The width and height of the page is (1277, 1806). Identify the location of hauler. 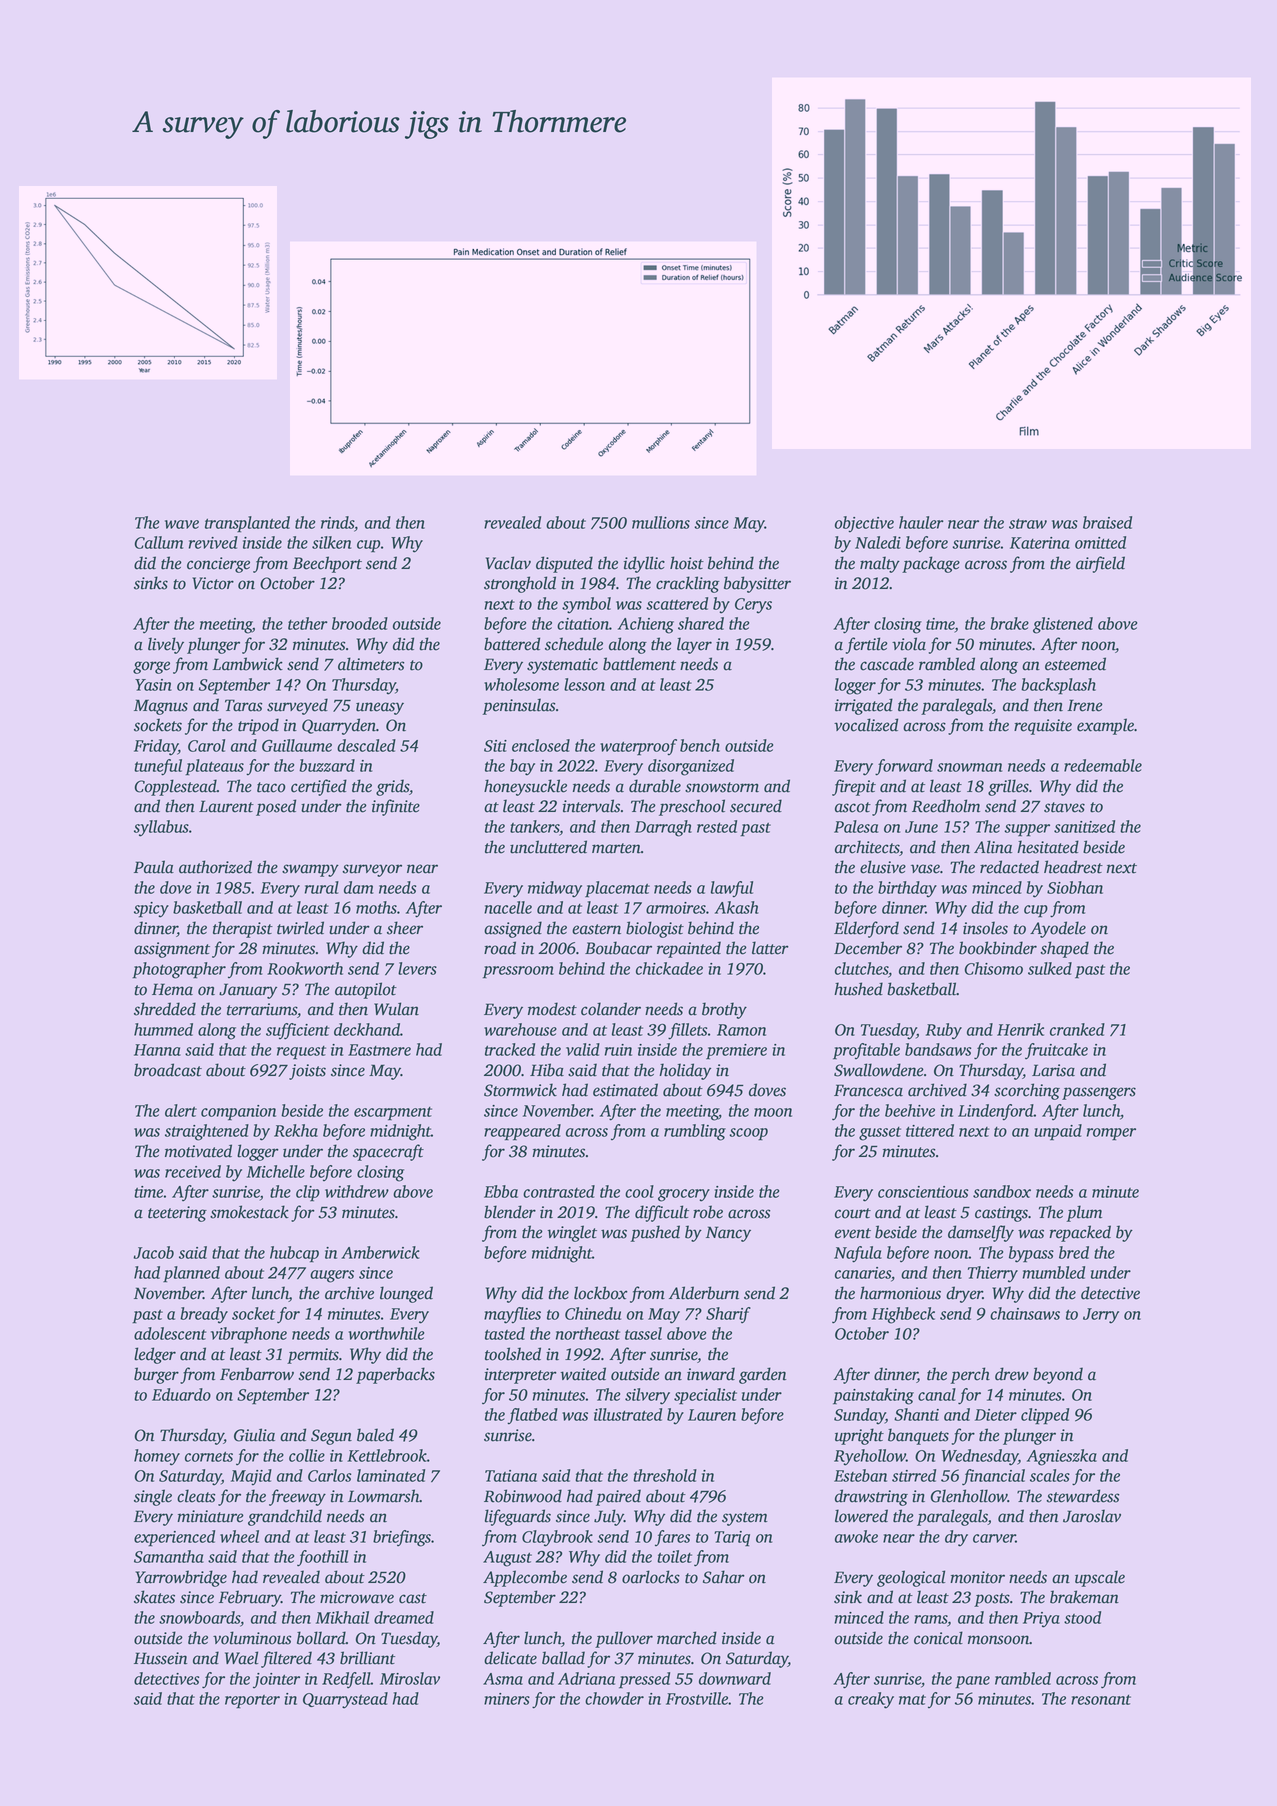
(921, 522).
